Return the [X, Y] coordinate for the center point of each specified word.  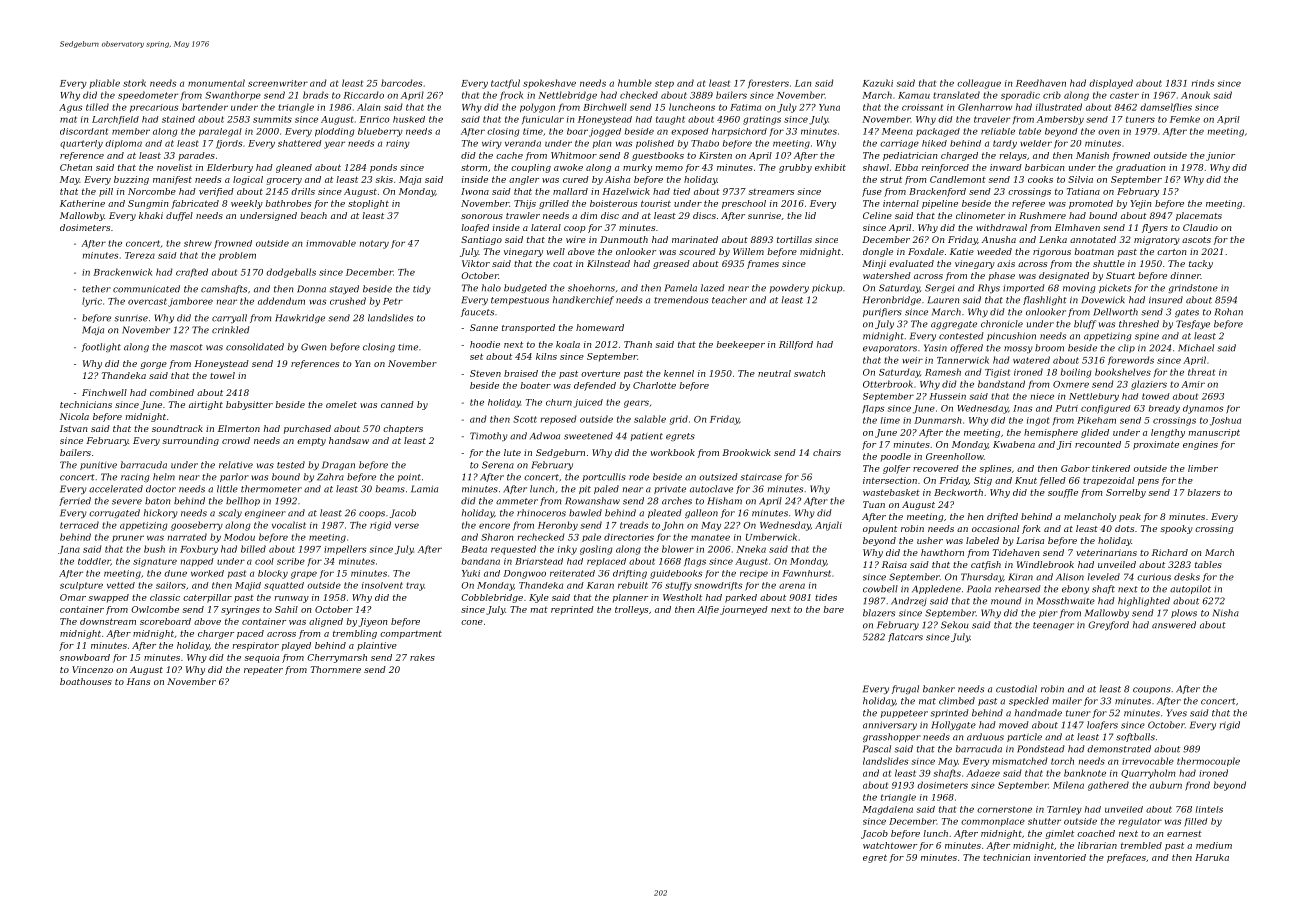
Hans [138, 681]
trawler [523, 215]
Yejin [1141, 204]
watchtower [890, 845]
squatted [284, 586]
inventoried [1060, 857]
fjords [229, 144]
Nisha [1226, 613]
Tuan [874, 504]
